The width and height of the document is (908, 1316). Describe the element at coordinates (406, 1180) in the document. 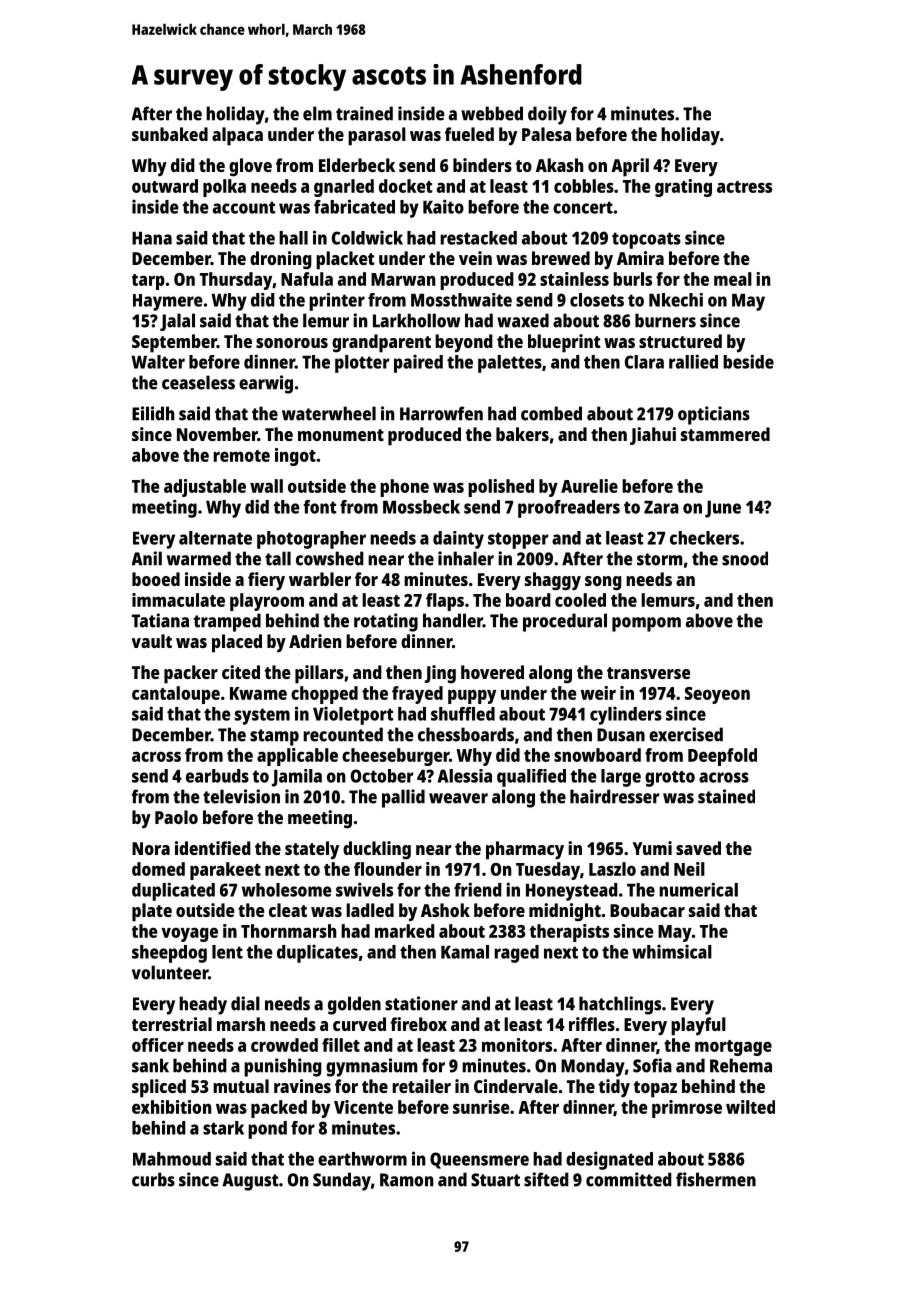

I see `Ramon` at that location.
